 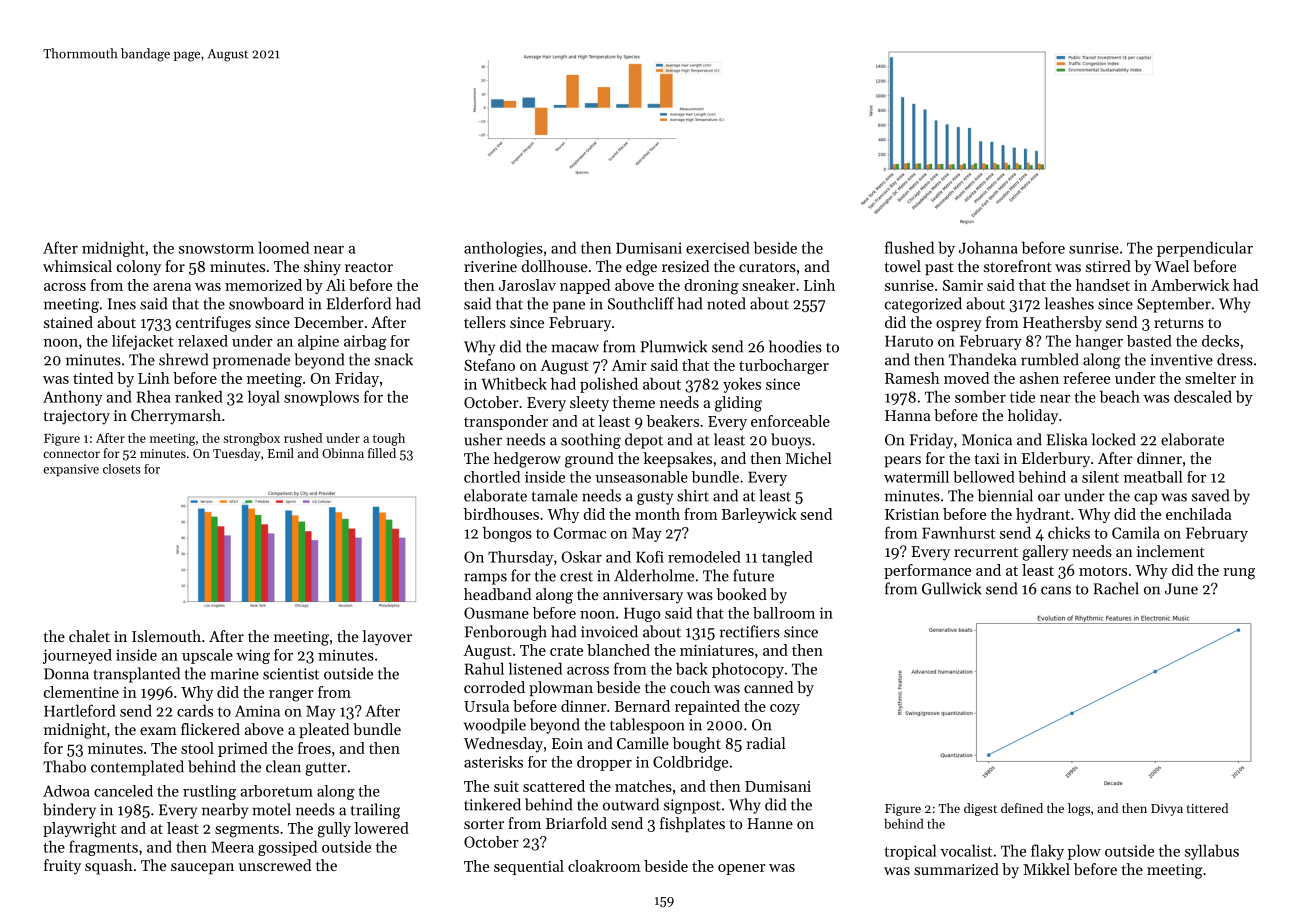 What do you see at coordinates (1207, 808) in the screenshot?
I see `tittered` at bounding box center [1207, 808].
